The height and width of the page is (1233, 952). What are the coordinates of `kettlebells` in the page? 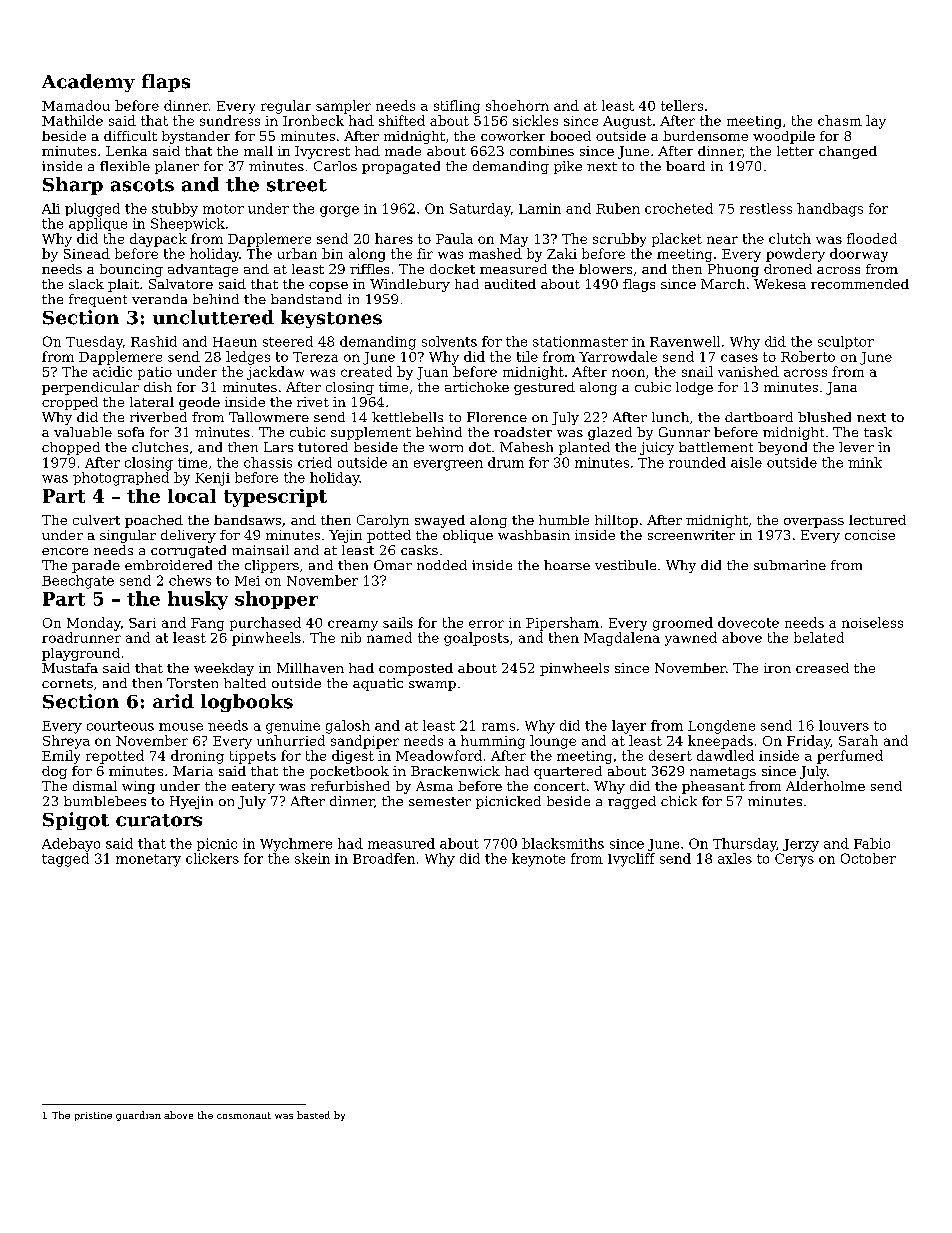 It's located at (407, 417).
